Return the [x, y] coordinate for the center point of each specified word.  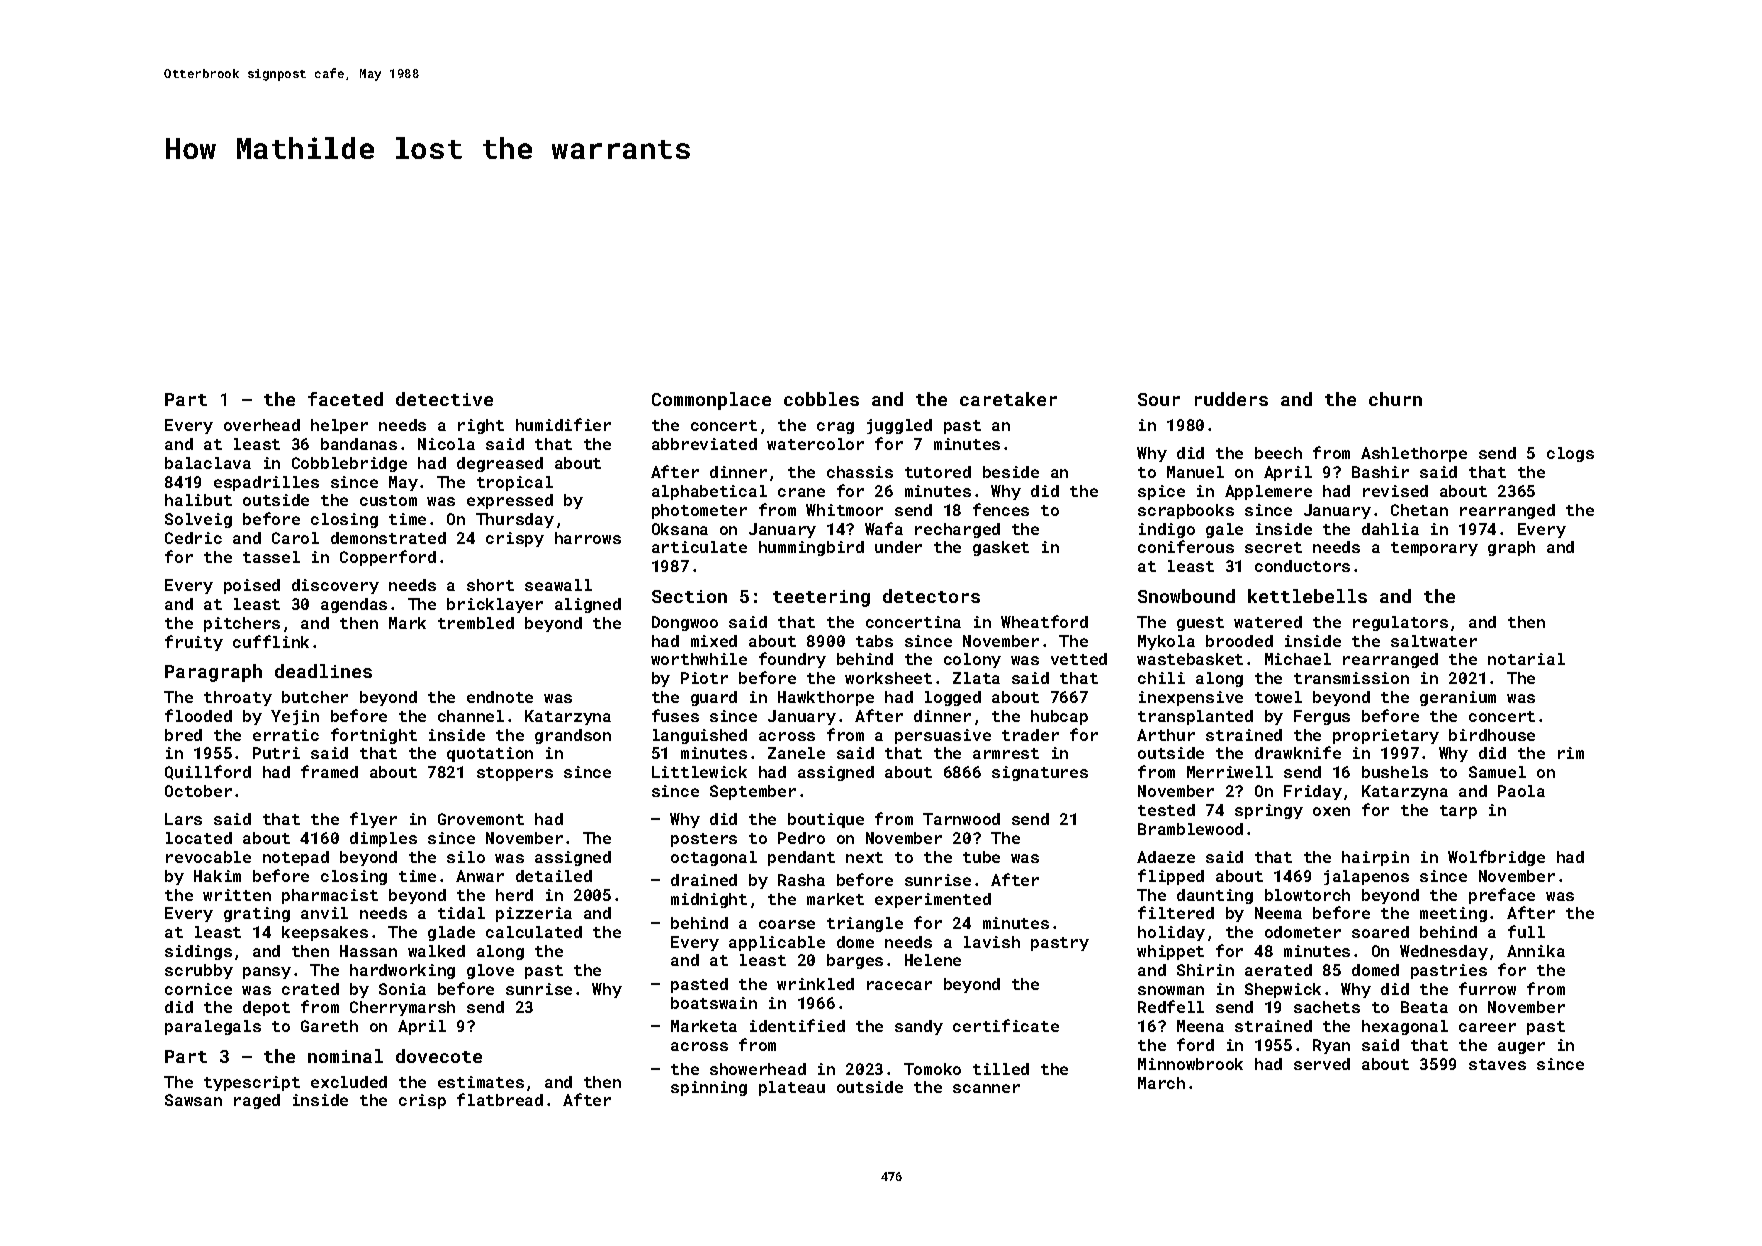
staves [1497, 1064]
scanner [986, 1088]
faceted [345, 399]
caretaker [1008, 399]
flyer [373, 820]
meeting [1453, 914]
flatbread [500, 1099]
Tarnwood [961, 819]
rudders [1231, 399]
